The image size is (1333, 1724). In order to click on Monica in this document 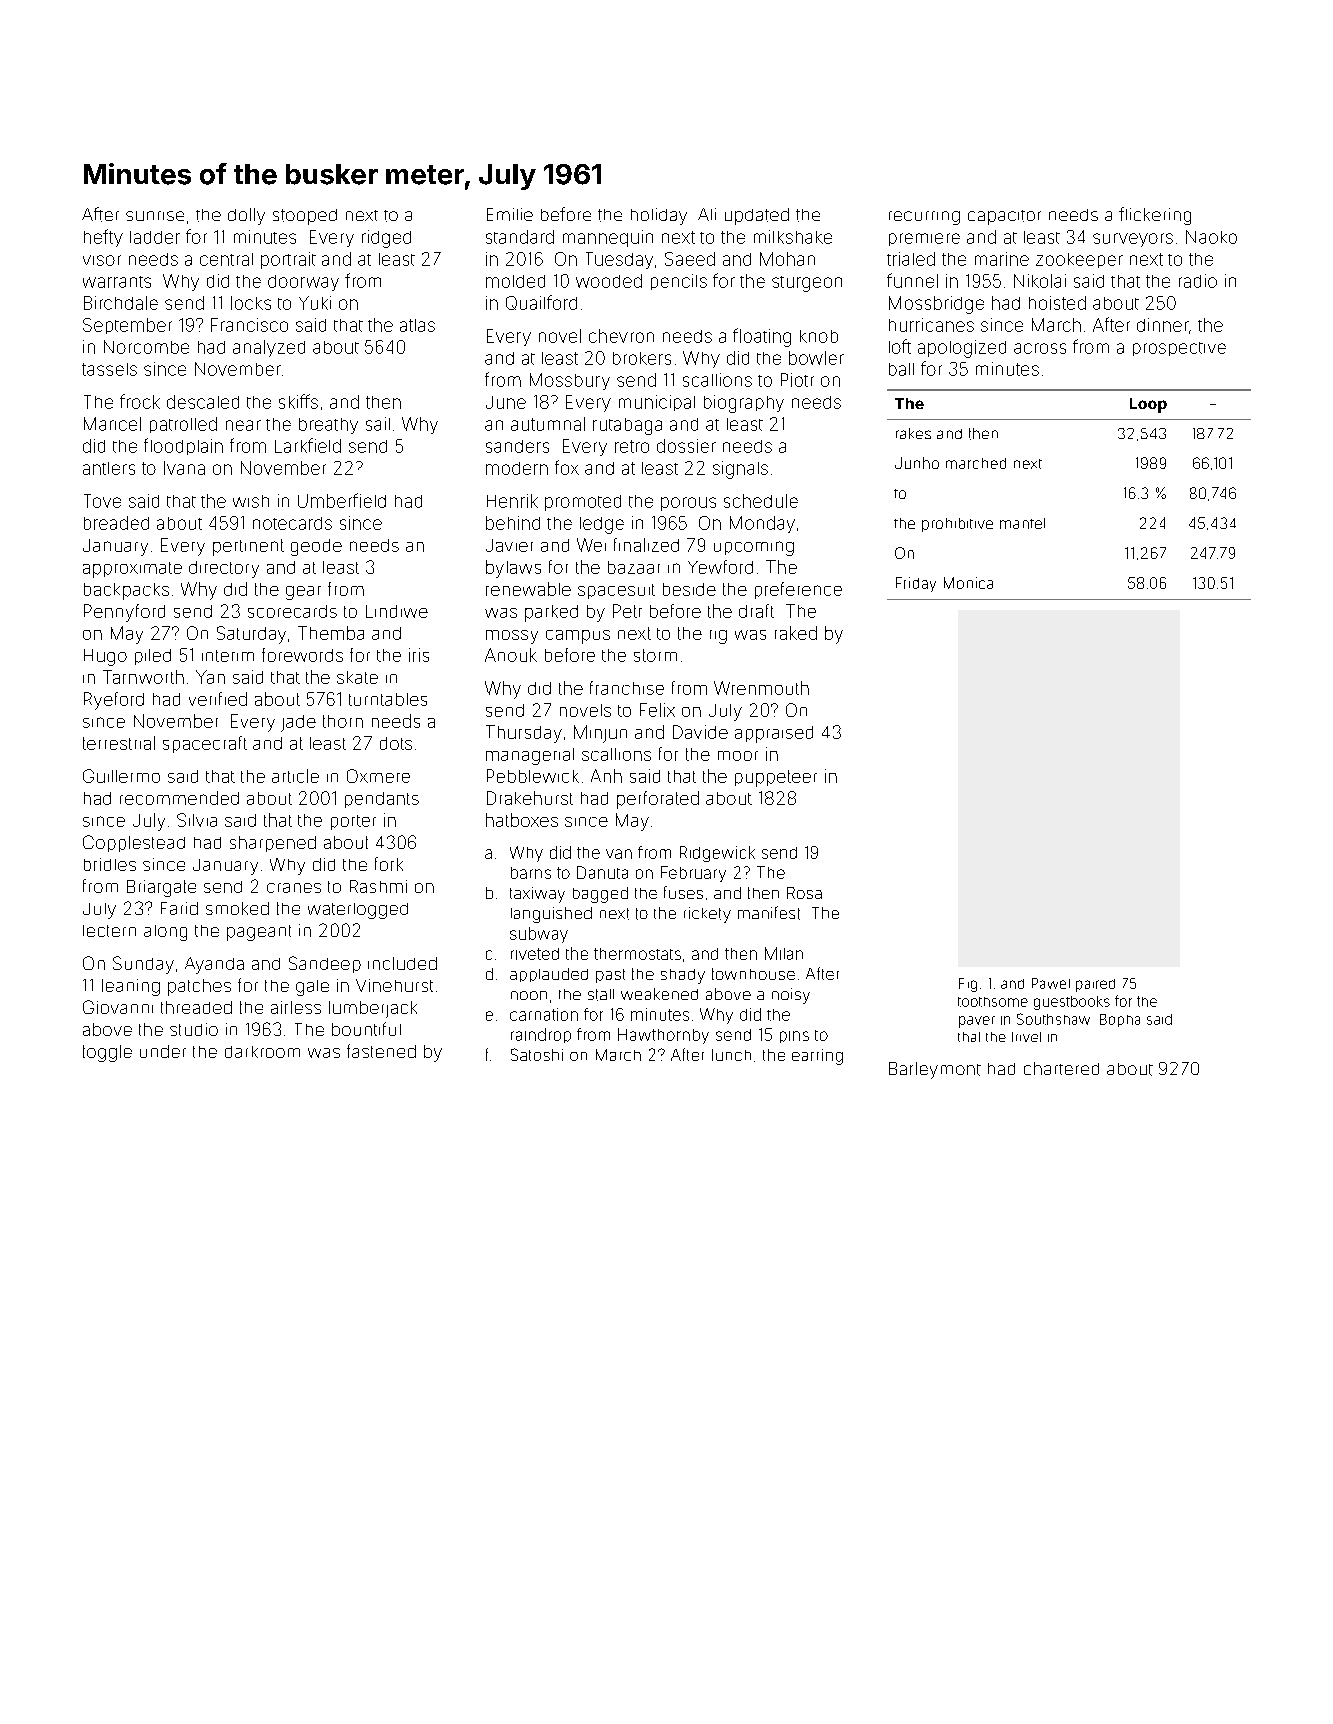, I will do `click(968, 583)`.
